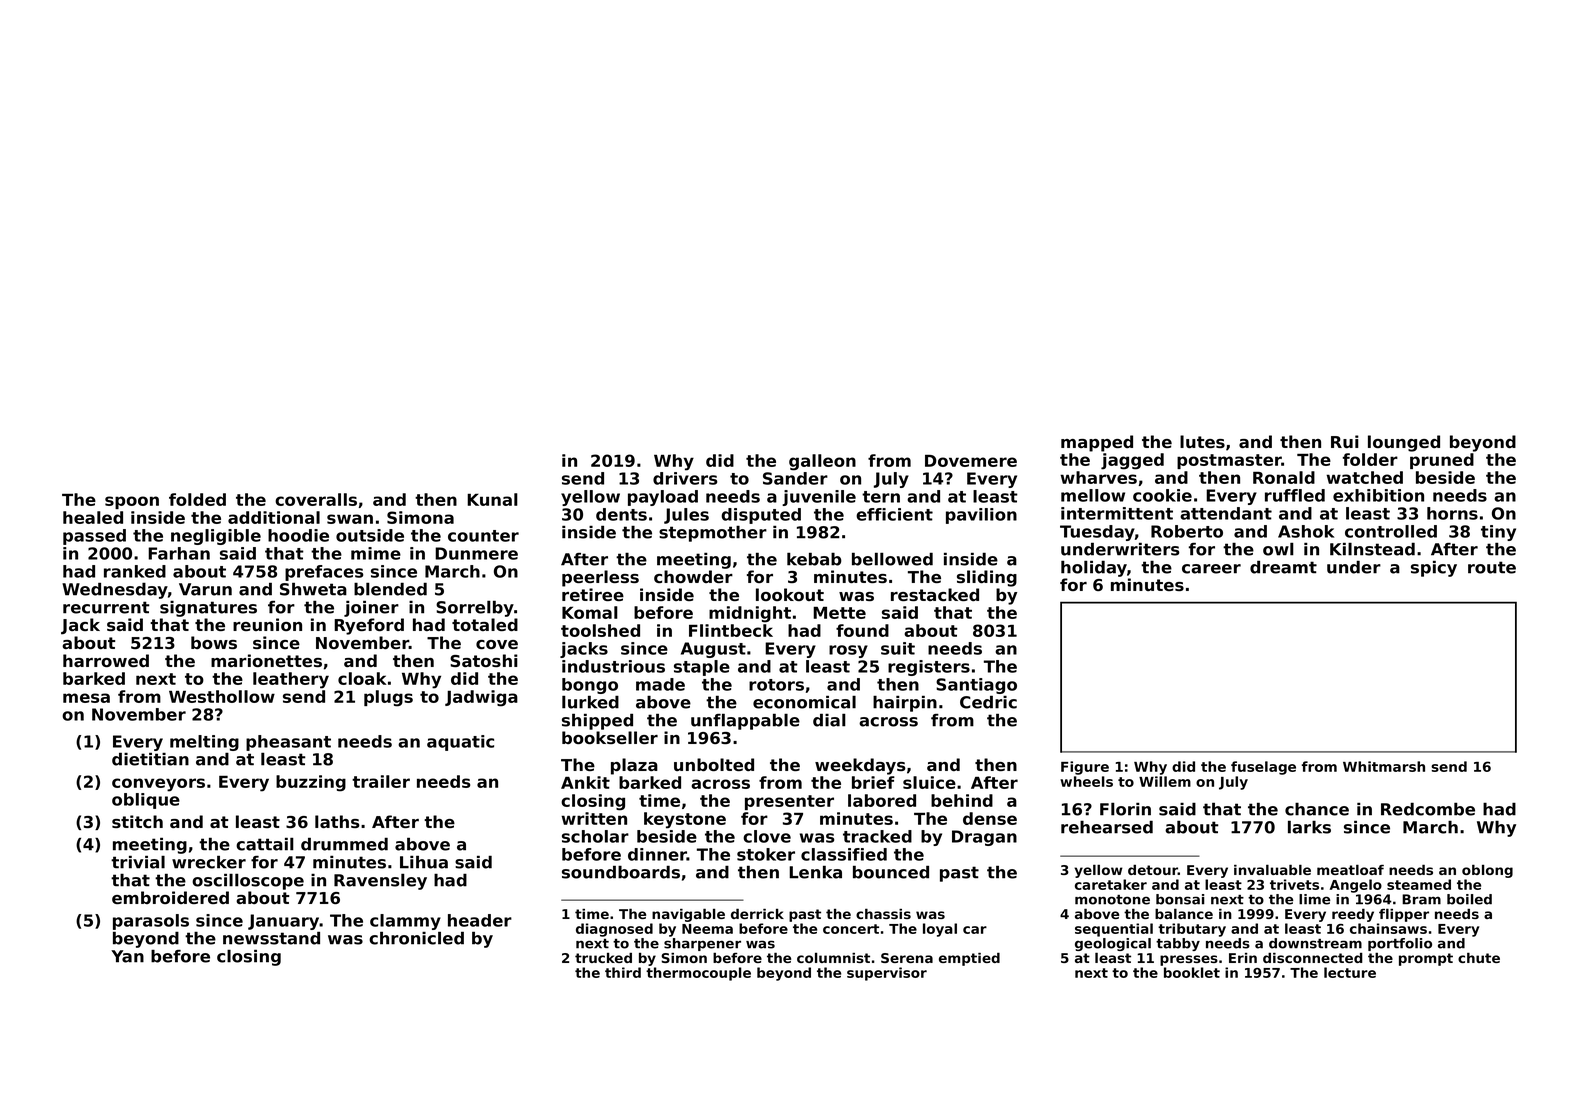  What do you see at coordinates (894, 514) in the screenshot?
I see `efficient` at bounding box center [894, 514].
